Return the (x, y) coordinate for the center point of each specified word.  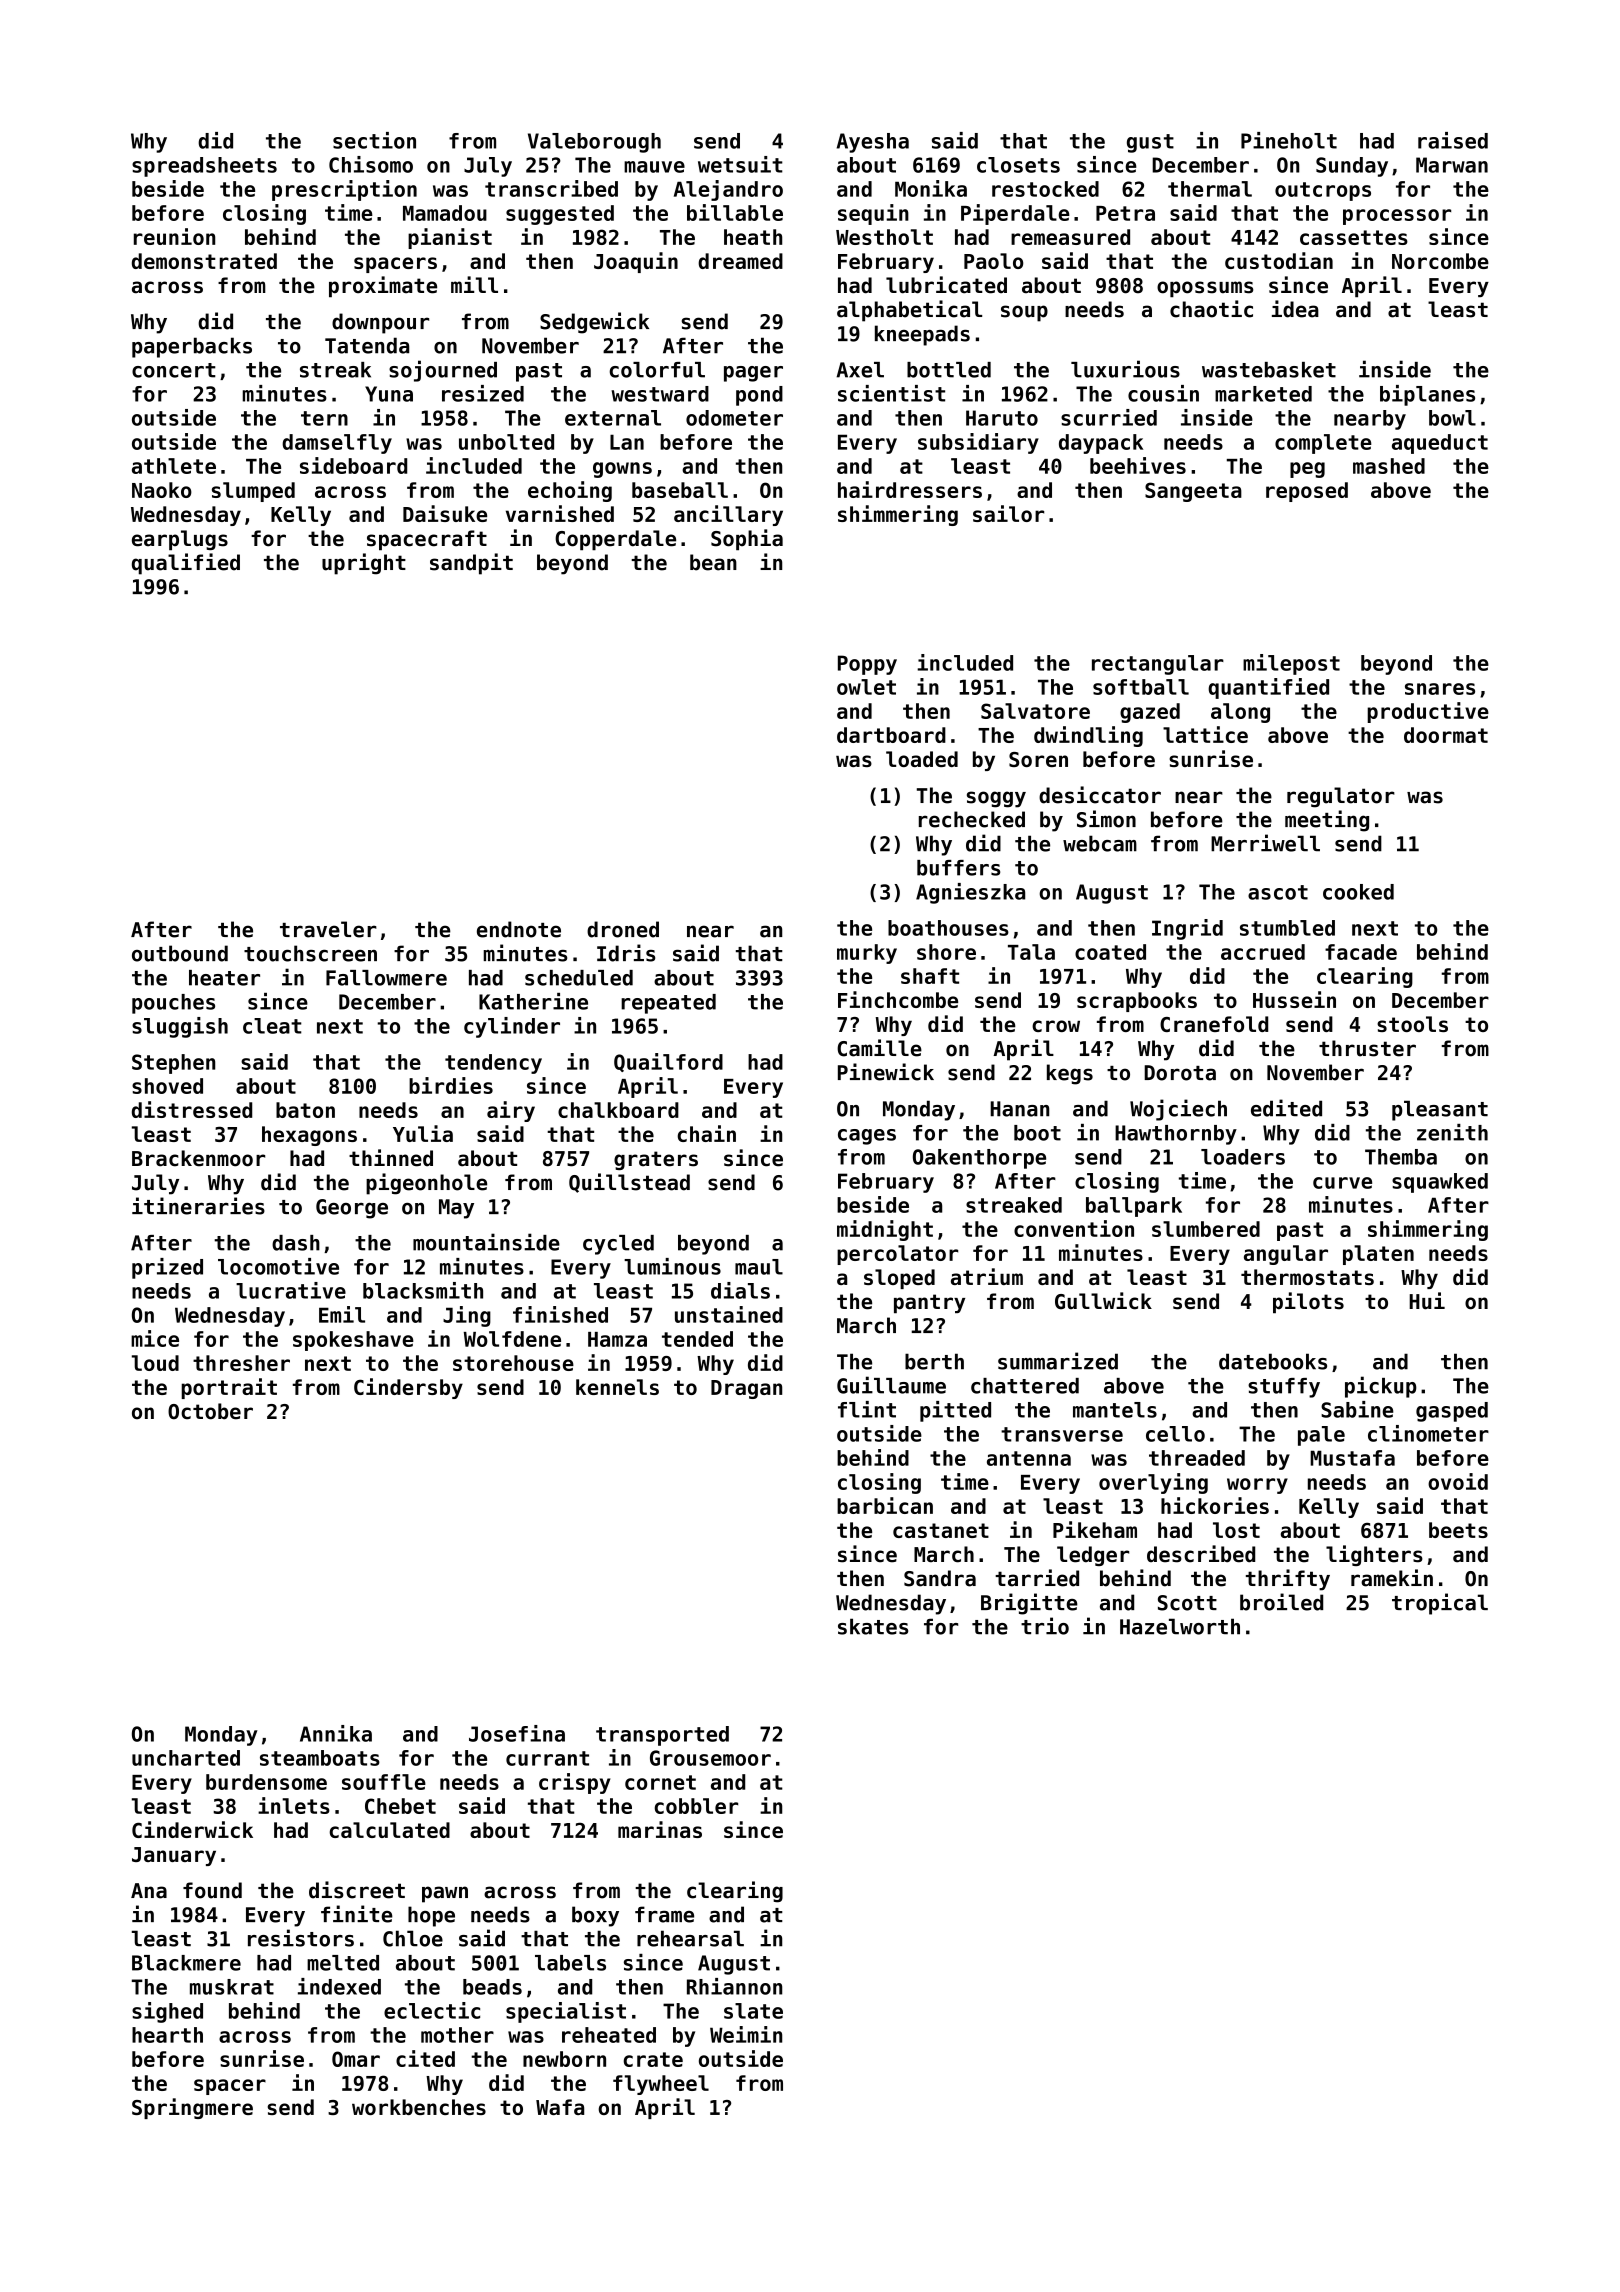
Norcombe (1440, 261)
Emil (342, 1314)
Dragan (746, 1389)
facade (1361, 952)
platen (1378, 1255)
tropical (1440, 1604)
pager (753, 374)
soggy (996, 799)
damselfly (337, 444)
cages (867, 1137)
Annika (336, 1733)
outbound (180, 953)
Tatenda (367, 345)
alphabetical (909, 311)
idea (1295, 309)
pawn (445, 1894)
